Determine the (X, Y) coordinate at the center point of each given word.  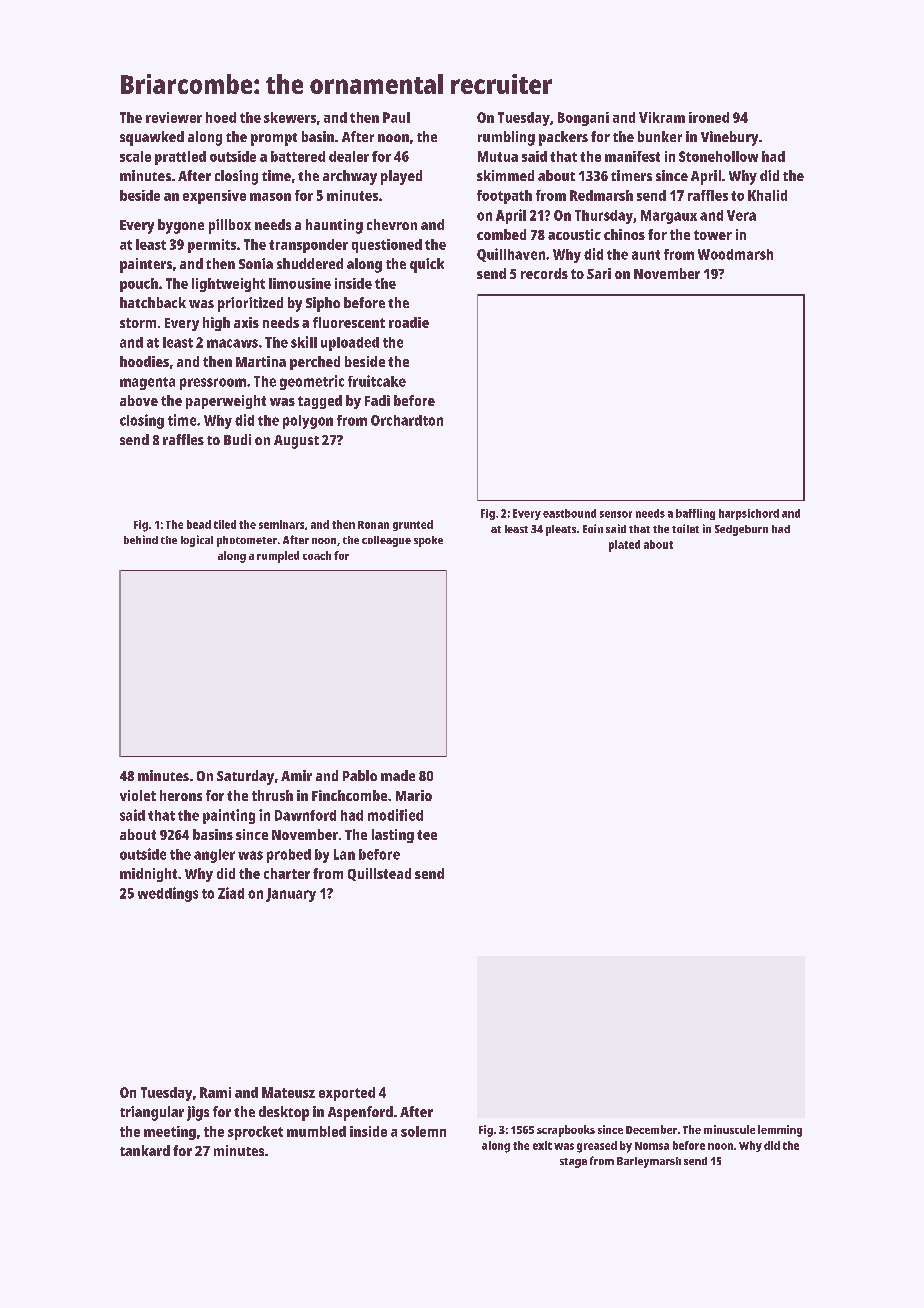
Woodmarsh (735, 254)
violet (138, 795)
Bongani (583, 119)
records (544, 273)
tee (427, 835)
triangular (152, 1113)
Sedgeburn (741, 530)
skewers (290, 117)
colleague (386, 541)
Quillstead (379, 874)
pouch (139, 285)
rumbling (506, 138)
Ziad (231, 893)
